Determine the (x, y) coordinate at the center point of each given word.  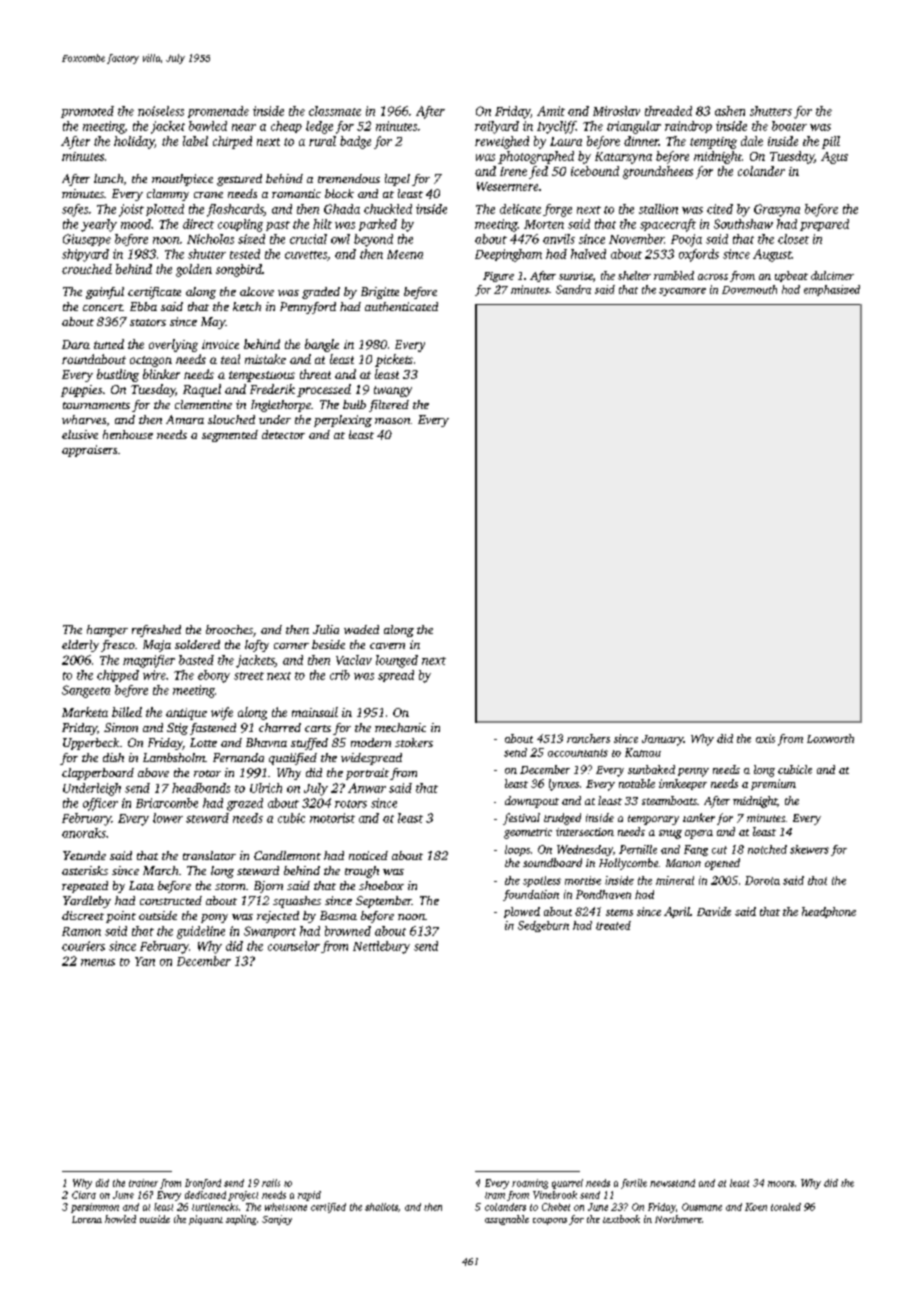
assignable (507, 1220)
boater (789, 126)
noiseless (161, 111)
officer (100, 804)
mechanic (400, 727)
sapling (241, 1220)
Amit (551, 111)
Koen (756, 1207)
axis (765, 738)
